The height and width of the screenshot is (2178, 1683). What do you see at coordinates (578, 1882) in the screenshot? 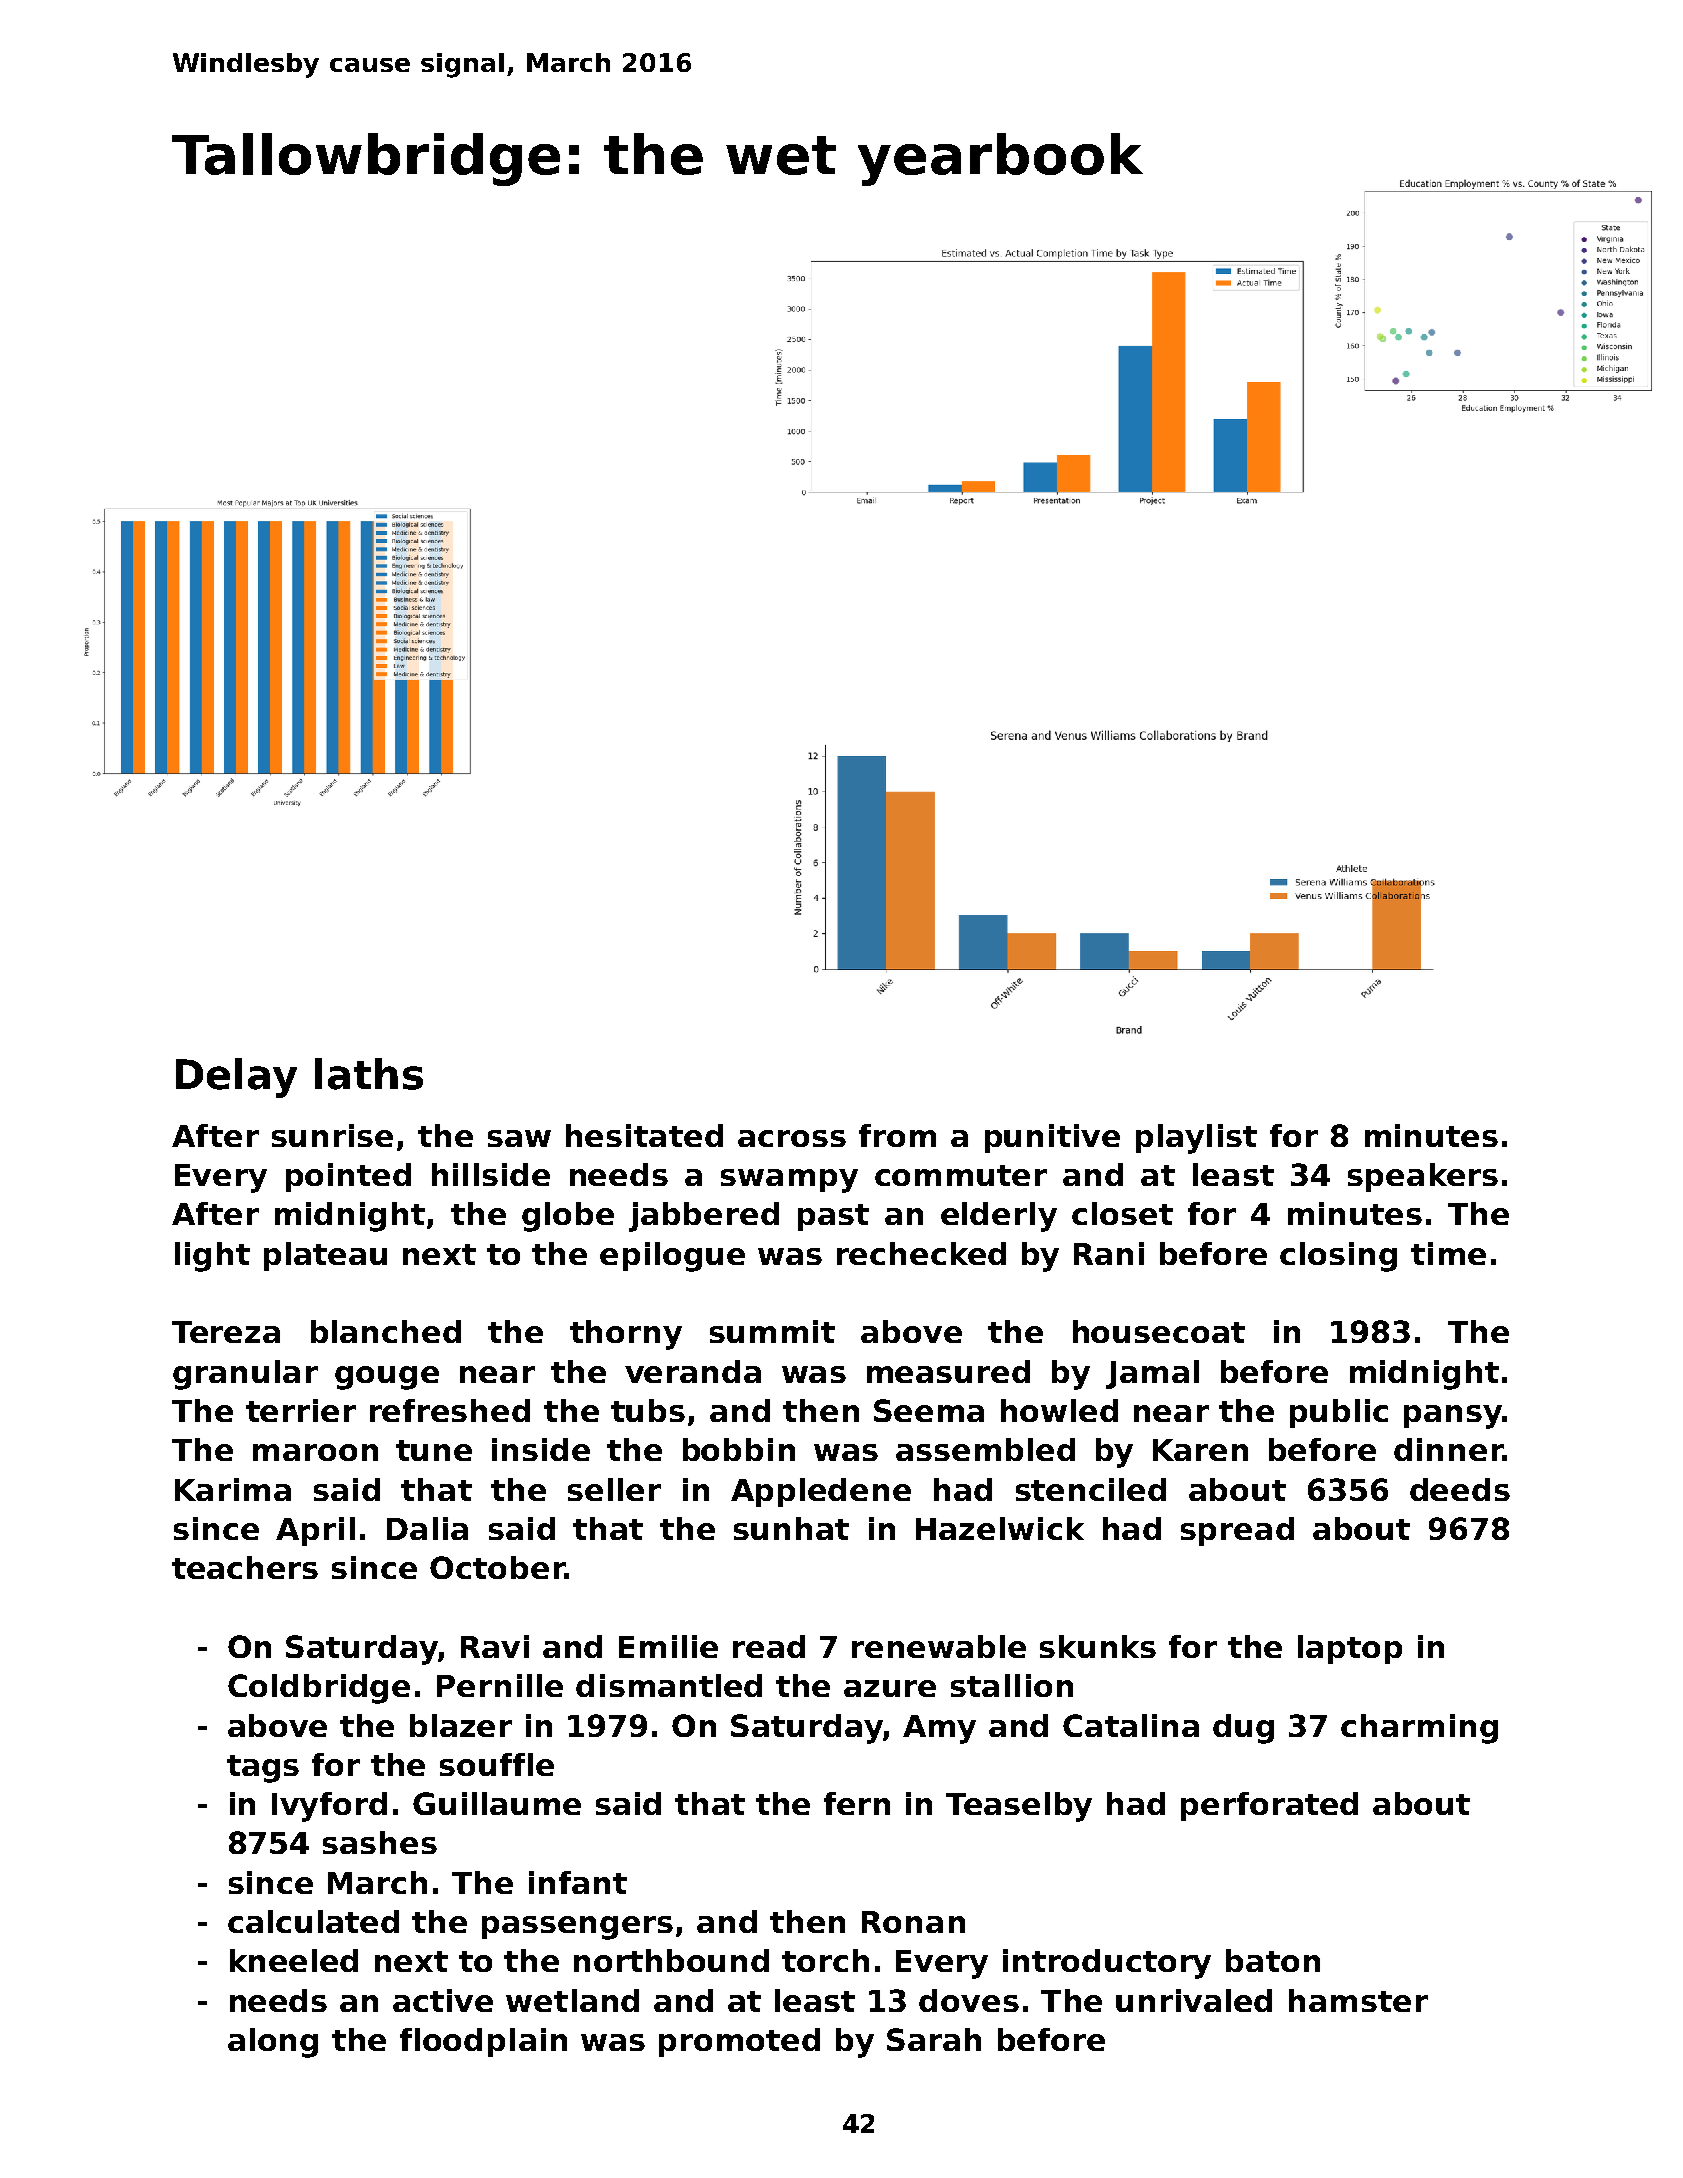
I see `infant` at bounding box center [578, 1882].
